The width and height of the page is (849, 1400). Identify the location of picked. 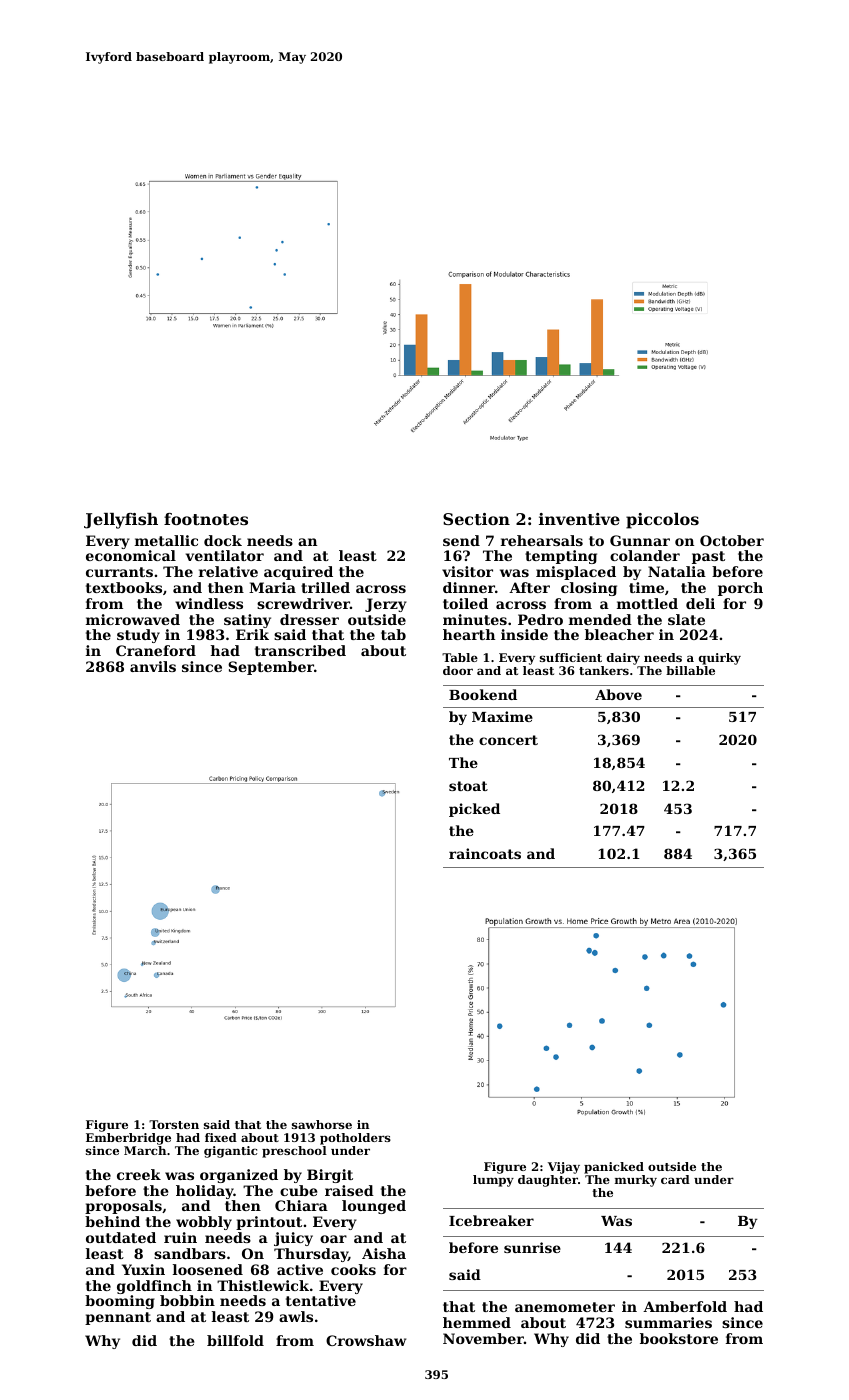
(474, 810).
